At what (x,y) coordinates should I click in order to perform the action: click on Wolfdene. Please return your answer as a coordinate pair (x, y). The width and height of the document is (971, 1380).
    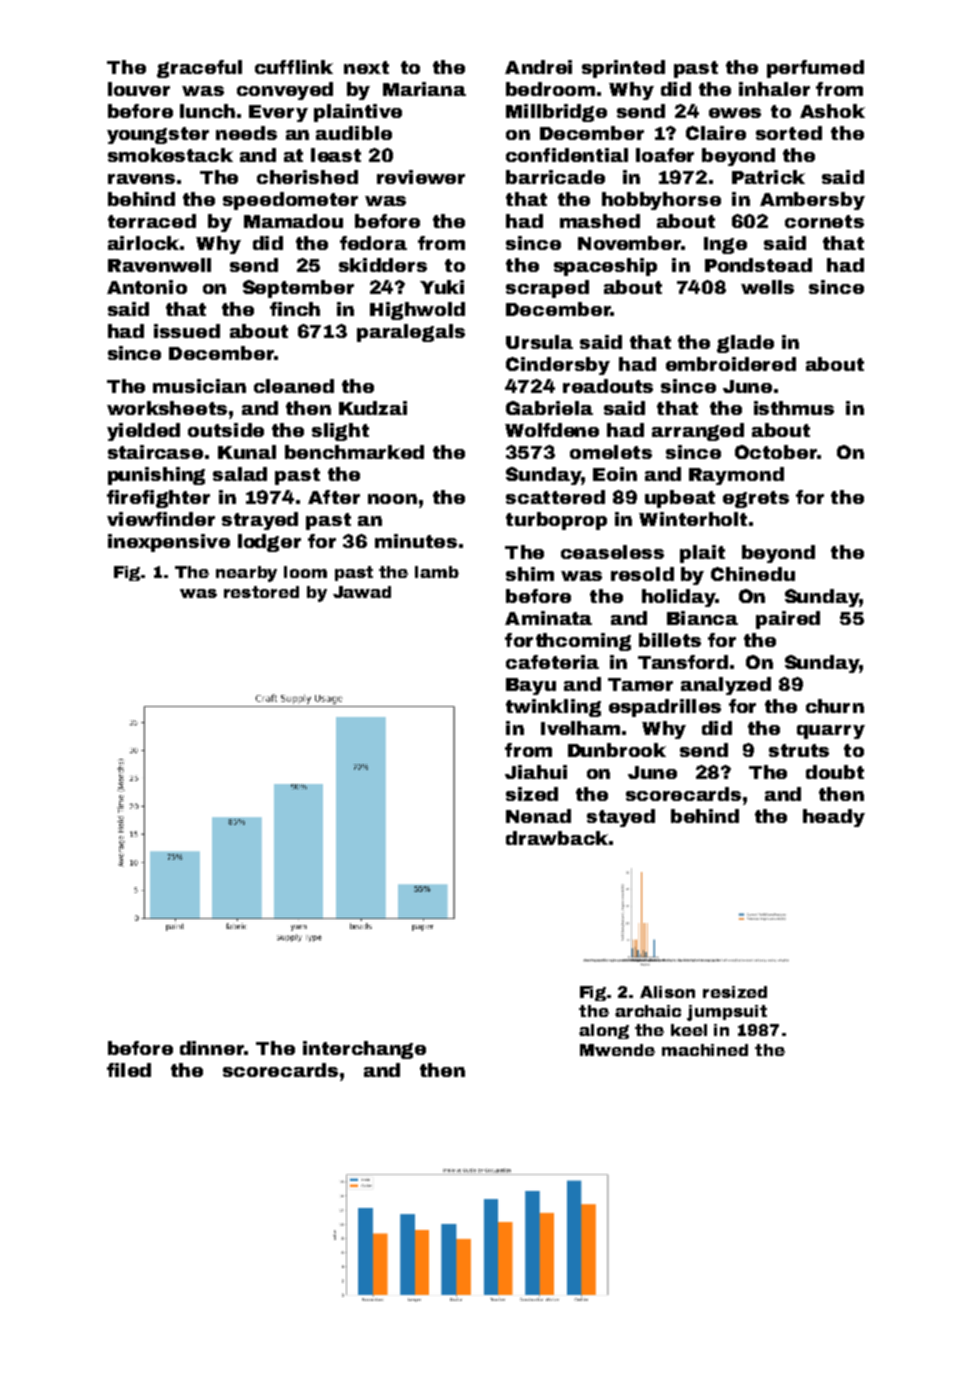
    Looking at the image, I should click on (552, 430).
